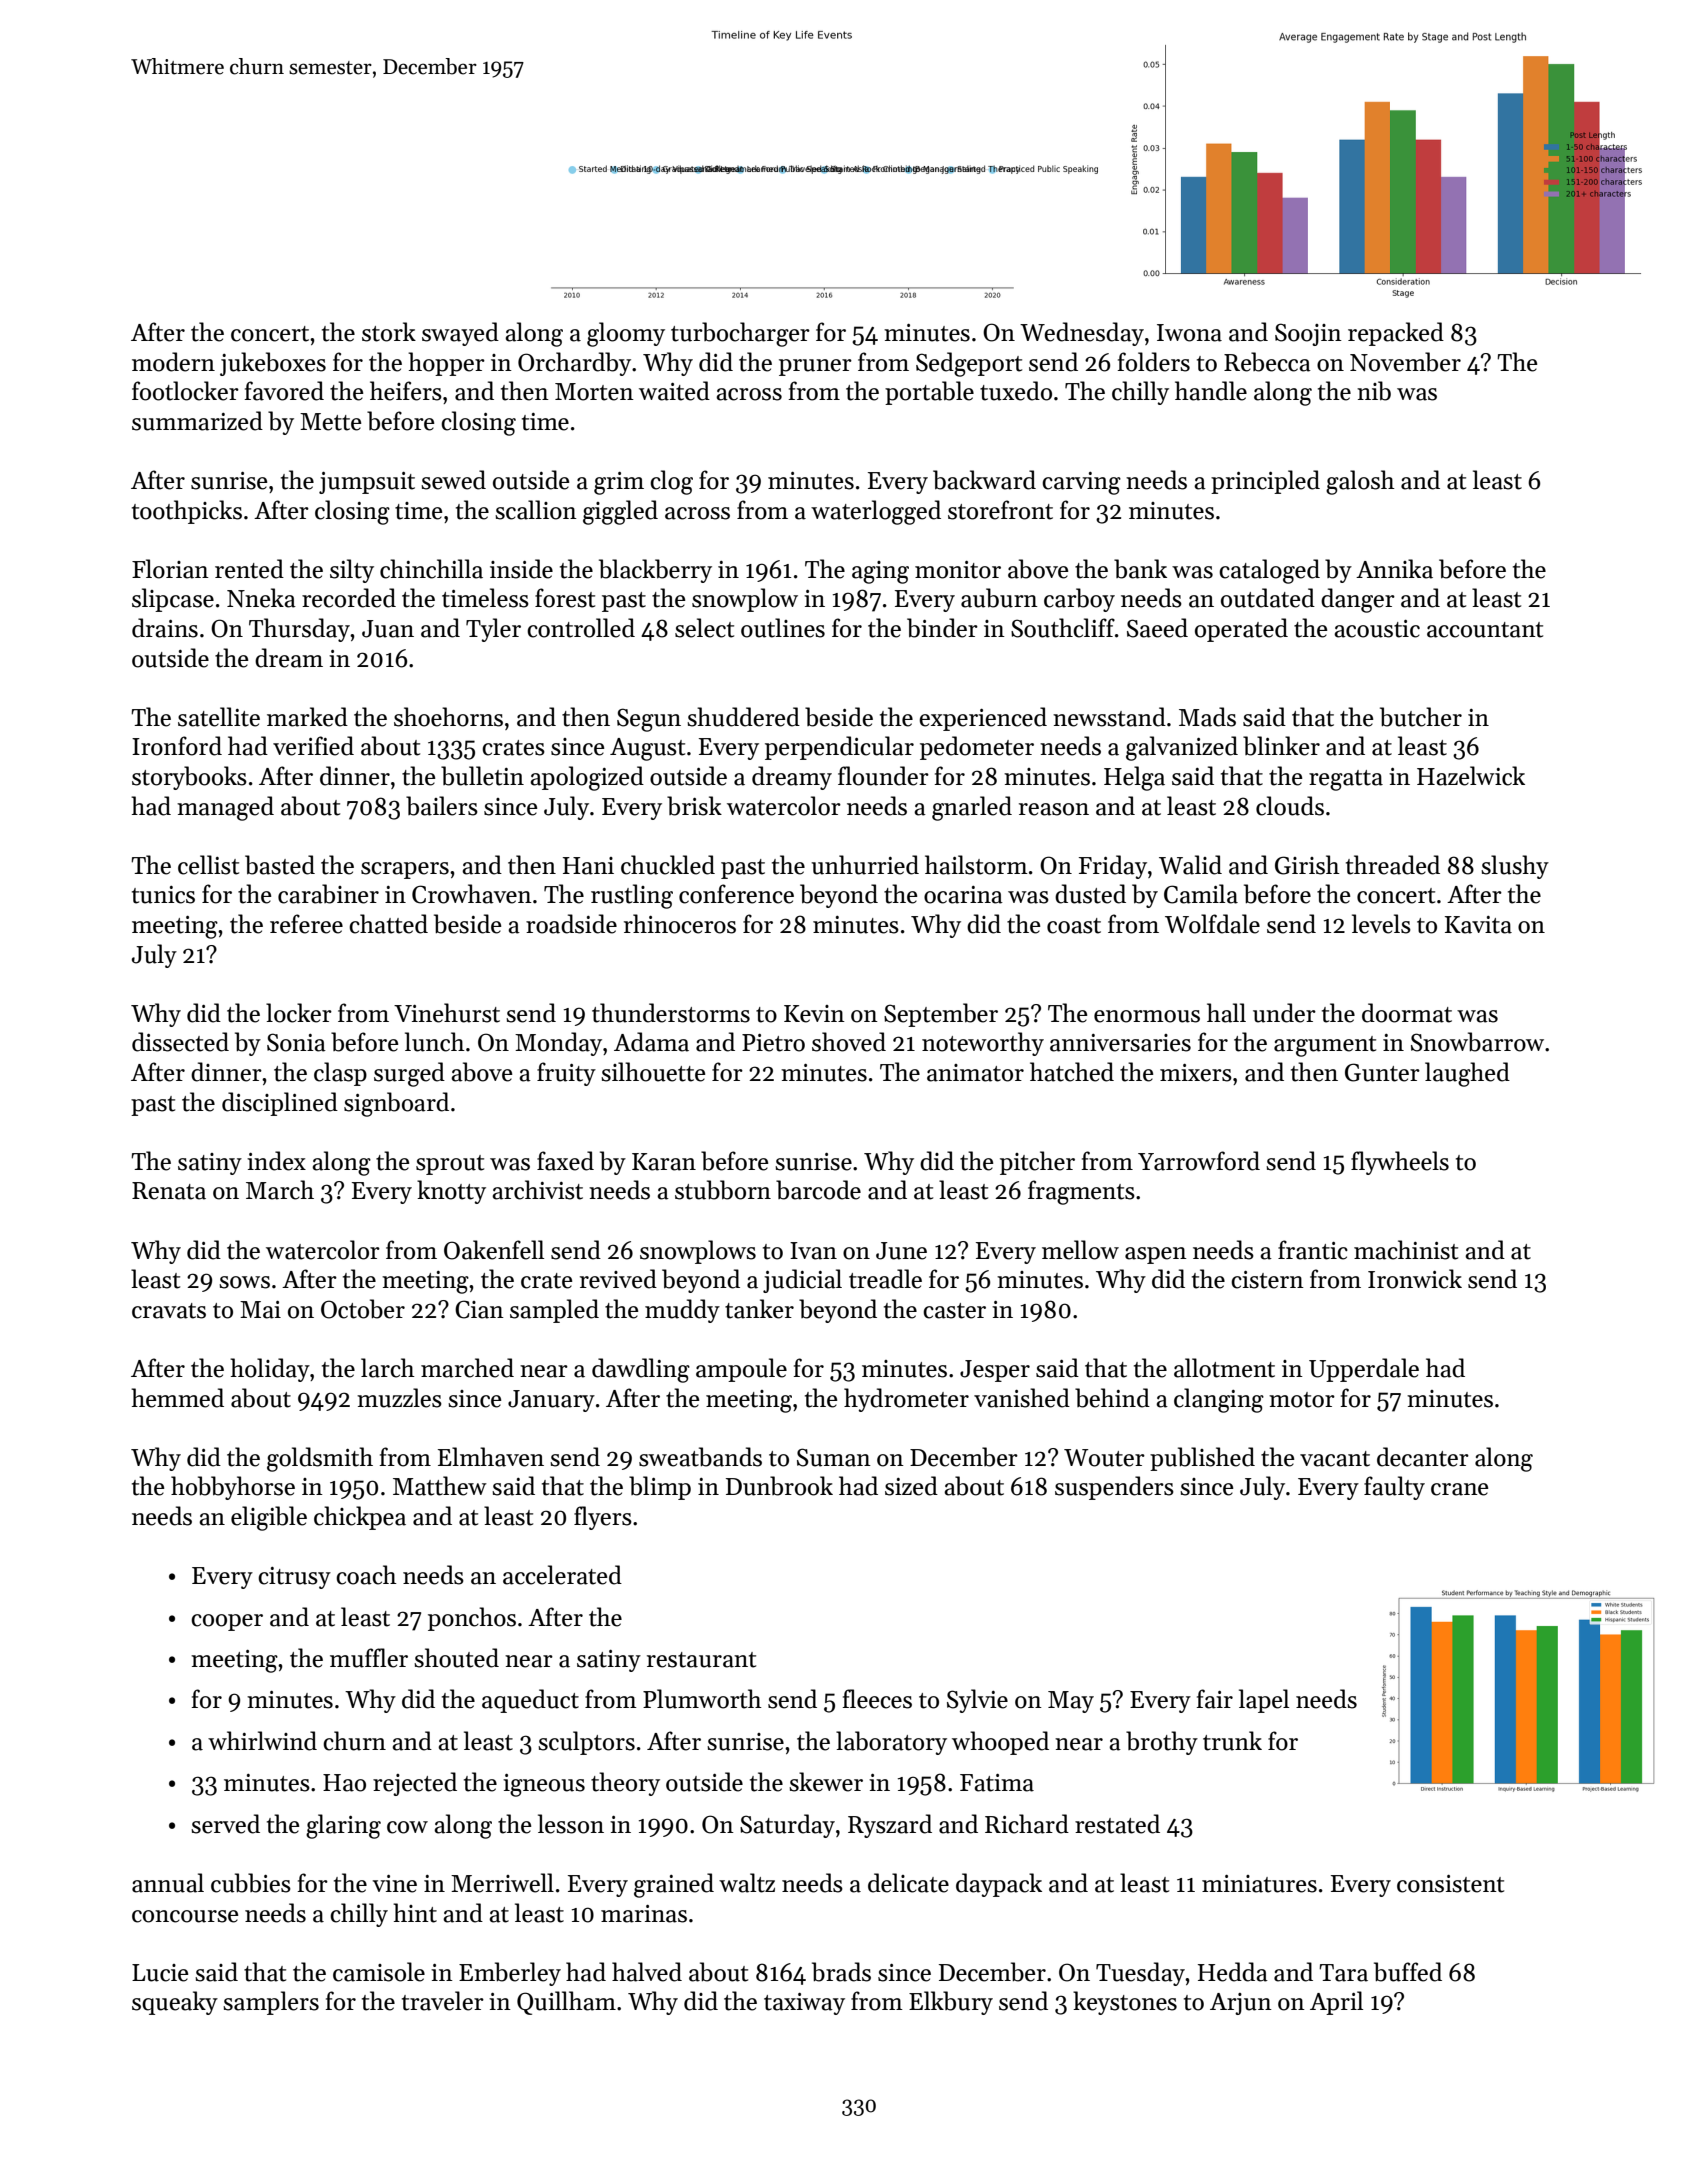 This page has width=1683, height=2178. Describe the element at coordinates (1241, 2004) in the page. I see `Arjun` at that location.
